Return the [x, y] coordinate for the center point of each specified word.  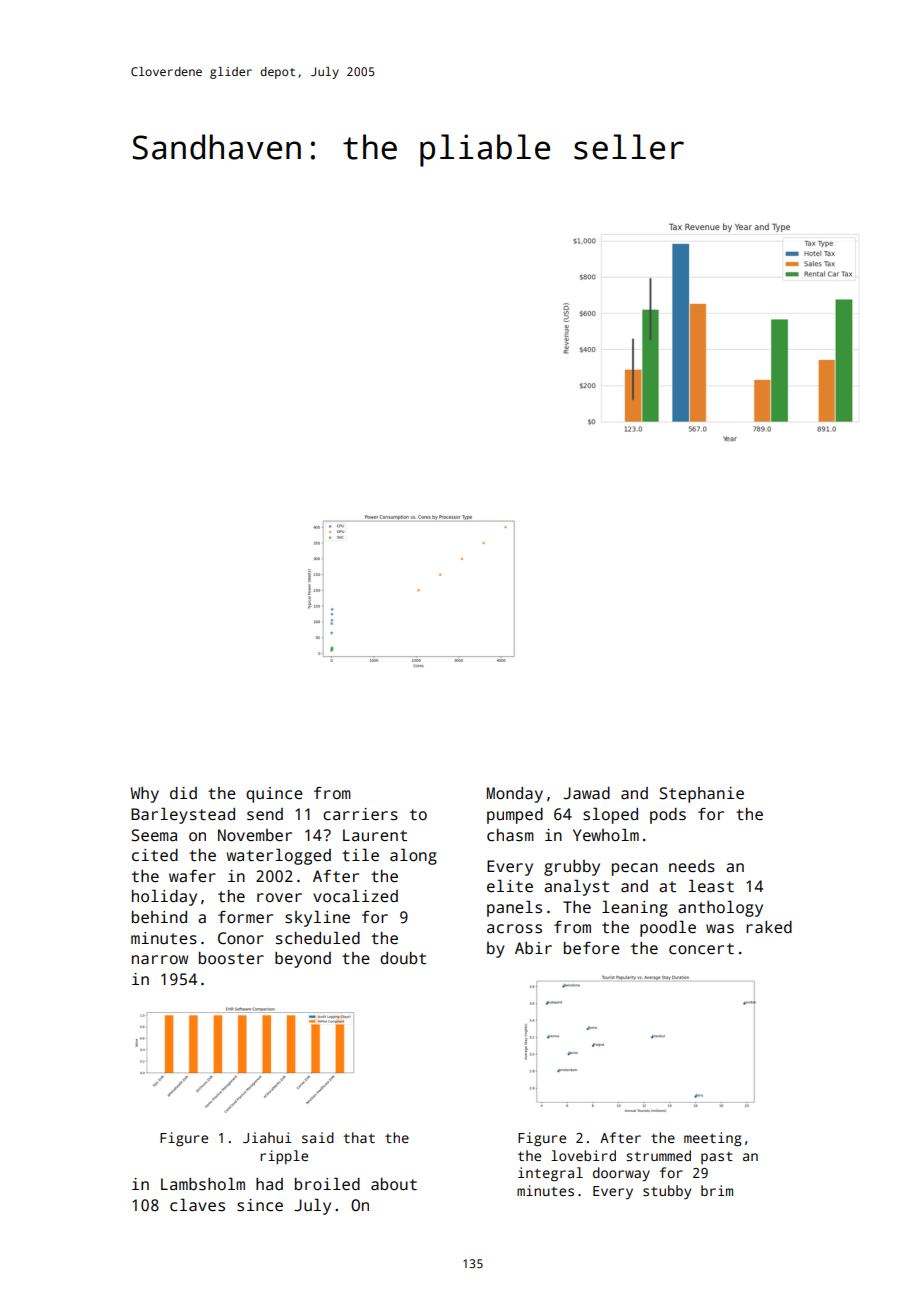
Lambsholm [203, 1184]
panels [514, 908]
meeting [713, 1139]
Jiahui [267, 1137]
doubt [403, 958]
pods [668, 816]
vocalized [355, 896]
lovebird [583, 1155]
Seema [154, 835]
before [592, 948]
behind [159, 917]
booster [231, 958]
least [711, 886]
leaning [635, 908]
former [245, 917]
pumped [515, 816]
